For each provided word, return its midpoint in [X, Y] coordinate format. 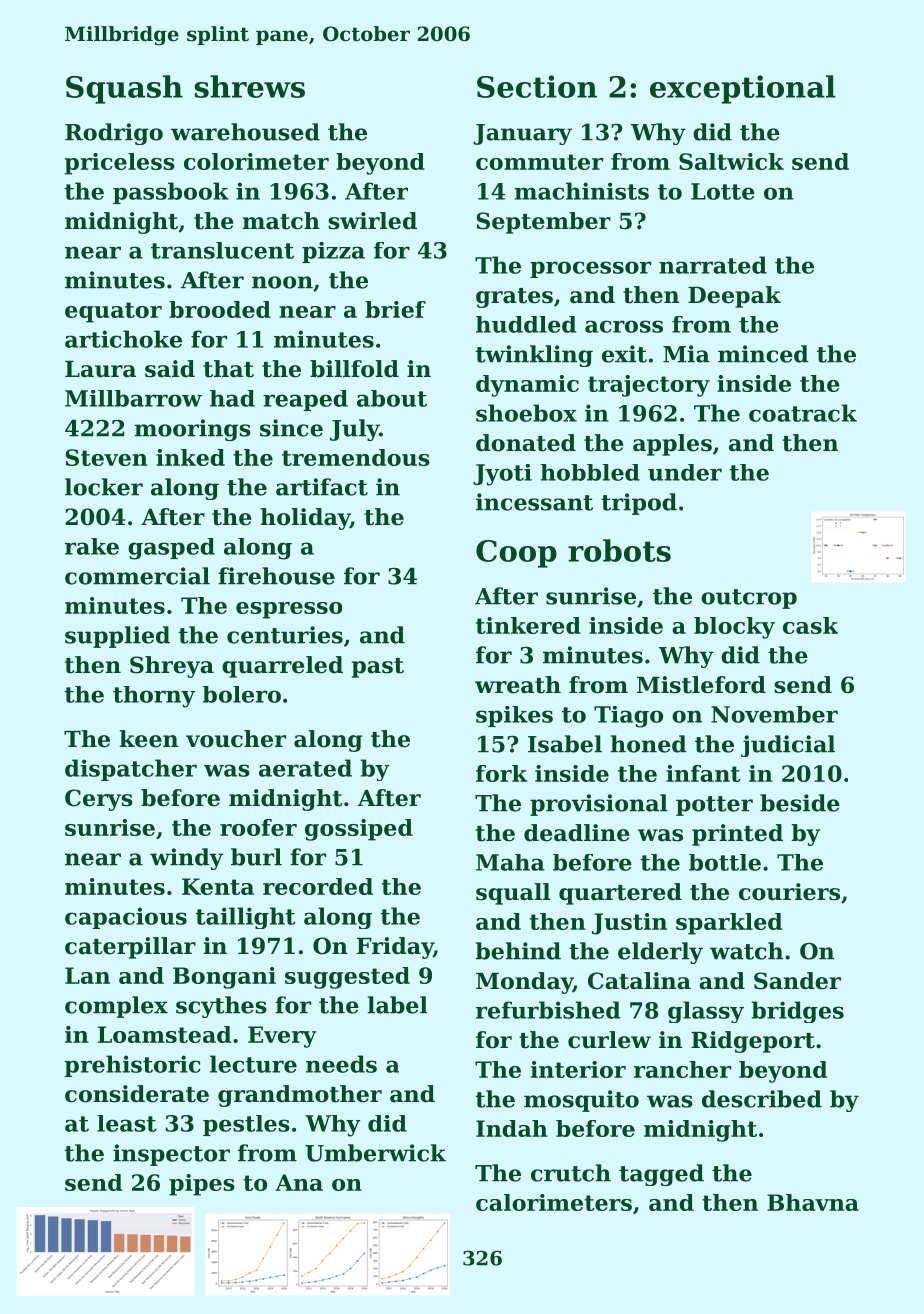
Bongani [224, 978]
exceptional [743, 89]
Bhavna [813, 1202]
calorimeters [554, 1202]
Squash [124, 89]
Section [537, 86]
